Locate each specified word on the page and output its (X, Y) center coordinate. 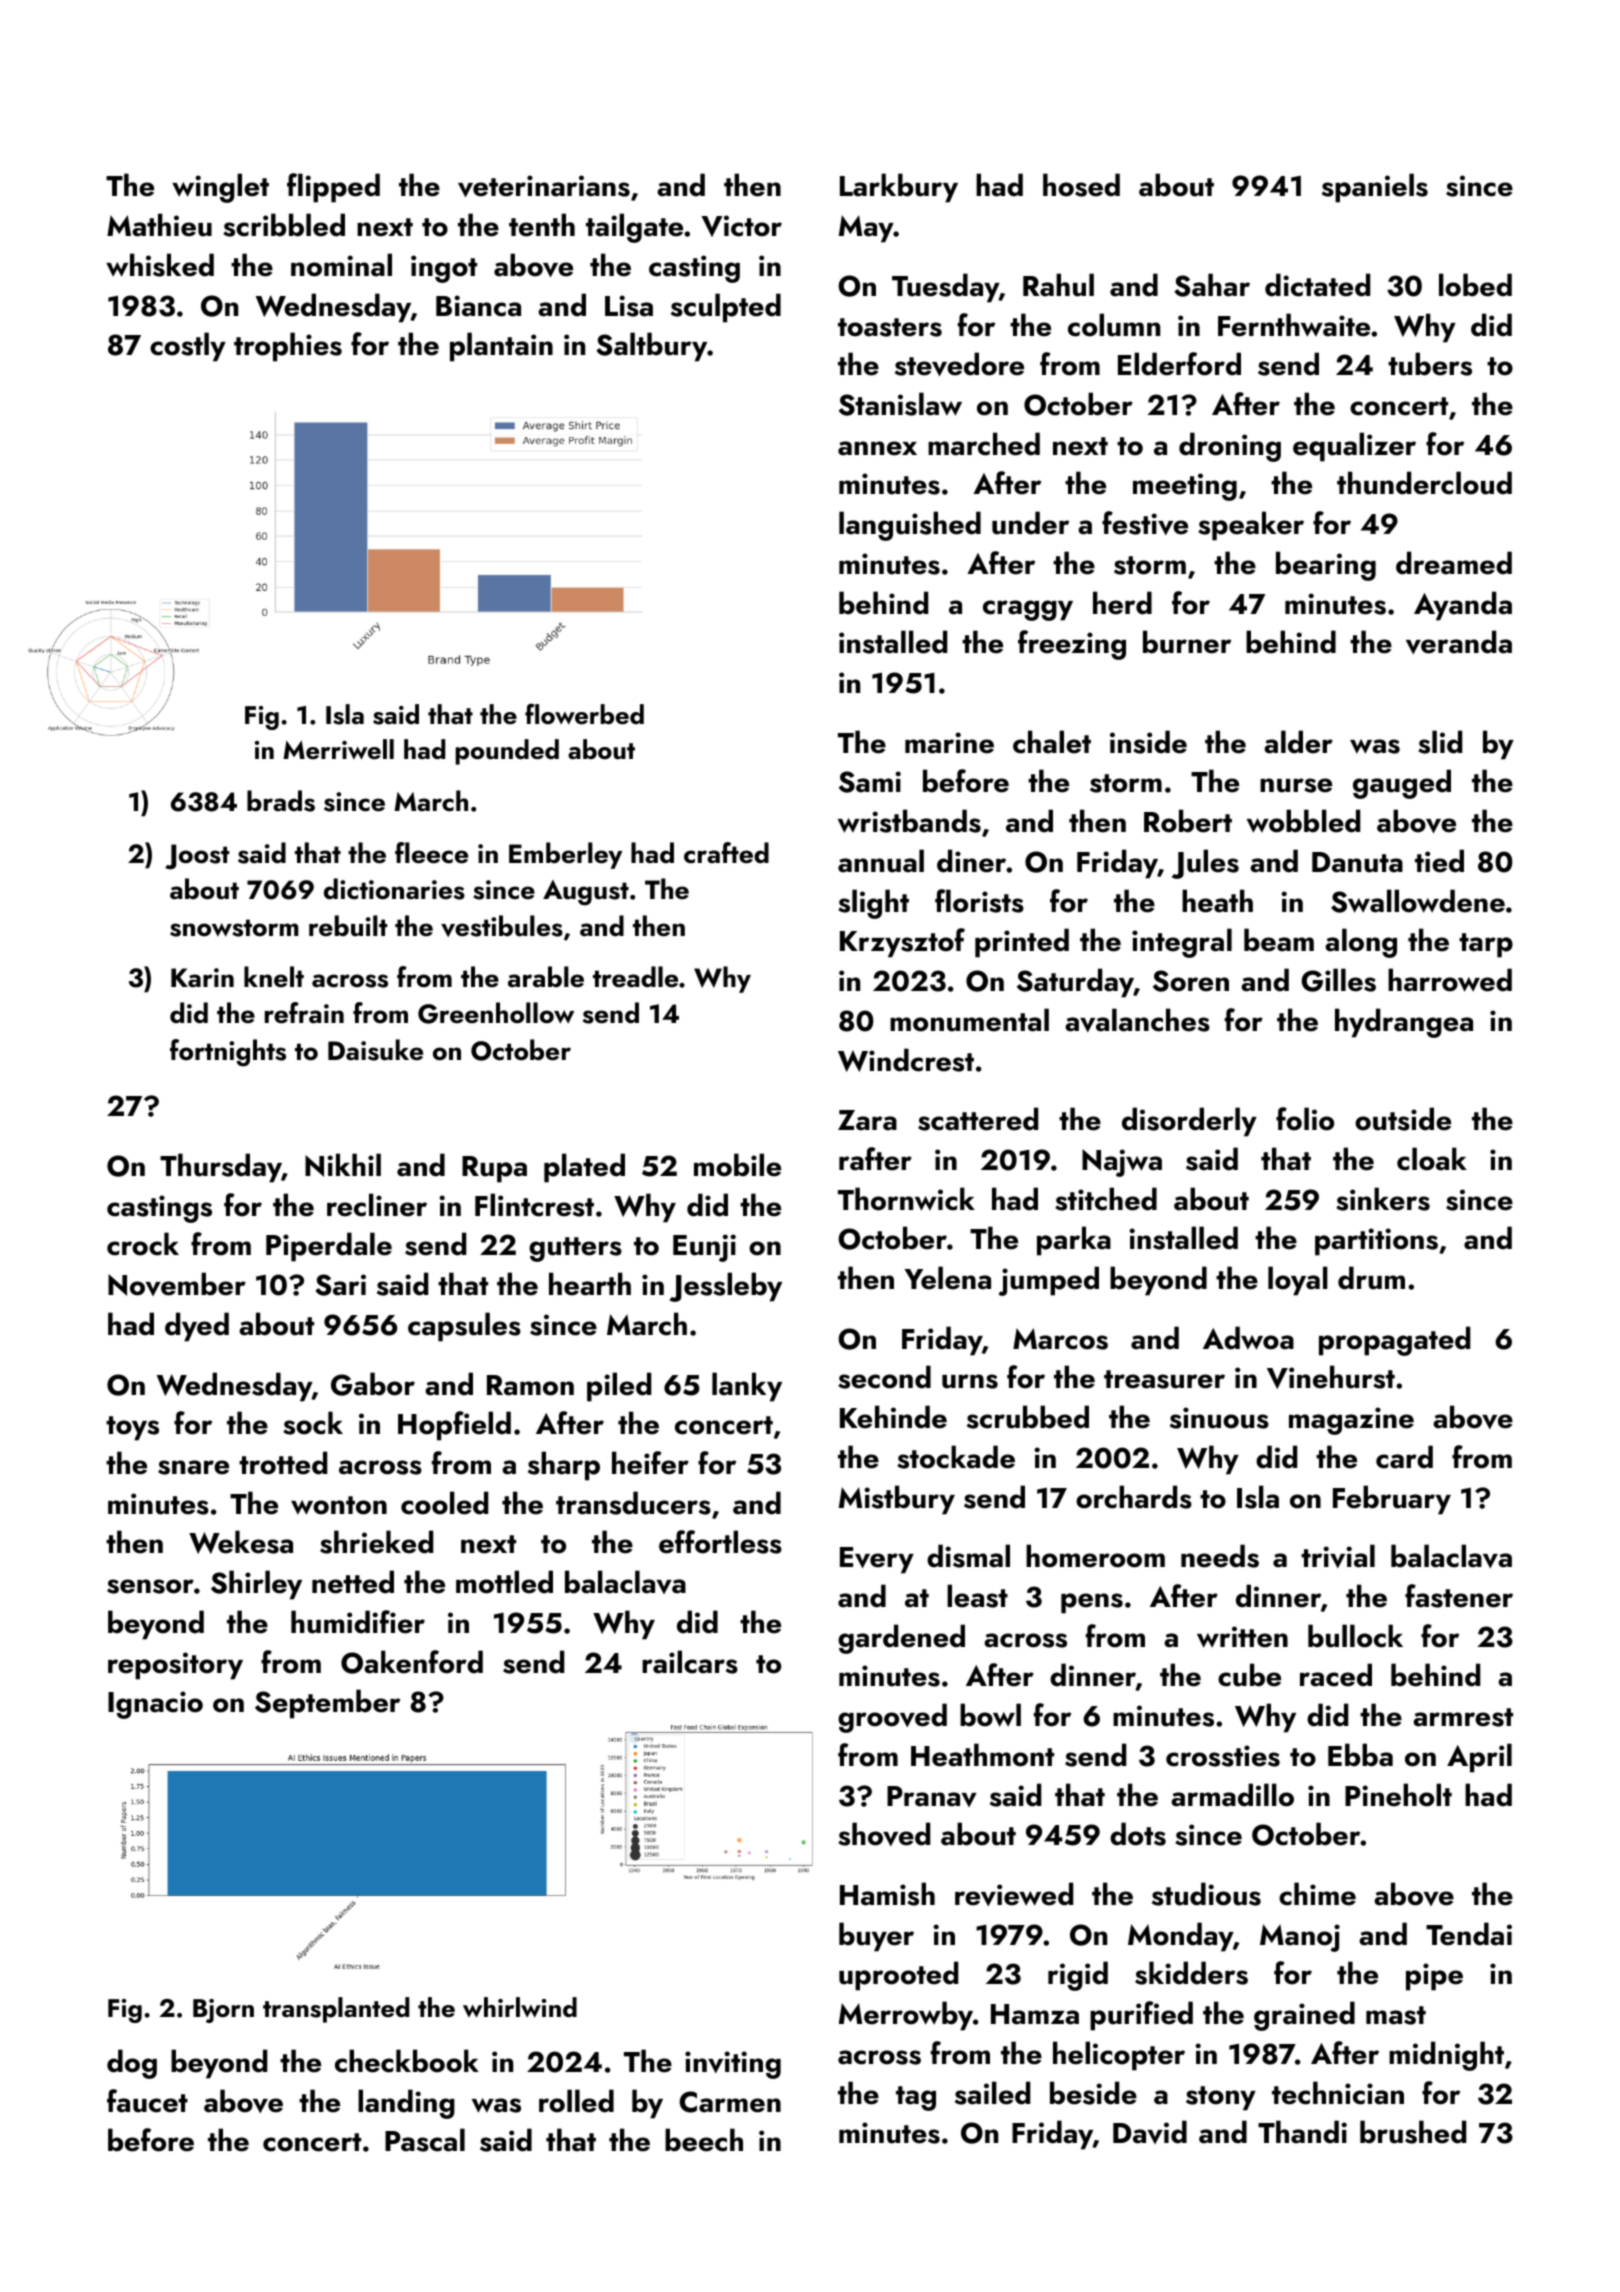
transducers (633, 1503)
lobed (1475, 285)
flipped (333, 188)
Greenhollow (496, 1013)
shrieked (376, 1542)
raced (1336, 1675)
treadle (635, 977)
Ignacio (155, 1705)
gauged (1402, 784)
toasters (890, 327)
